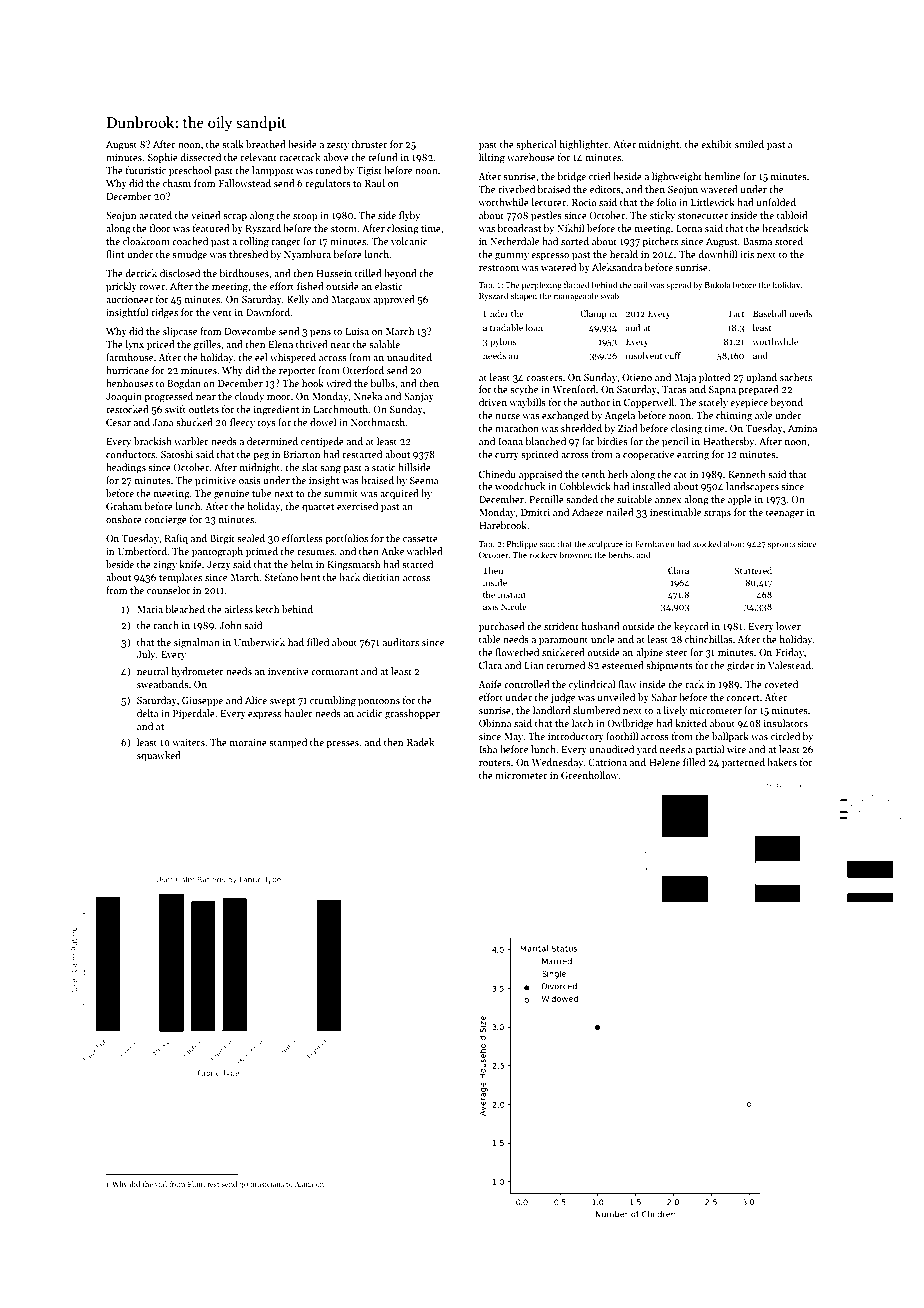  What do you see at coordinates (159, 756) in the document?
I see `squawked` at bounding box center [159, 756].
